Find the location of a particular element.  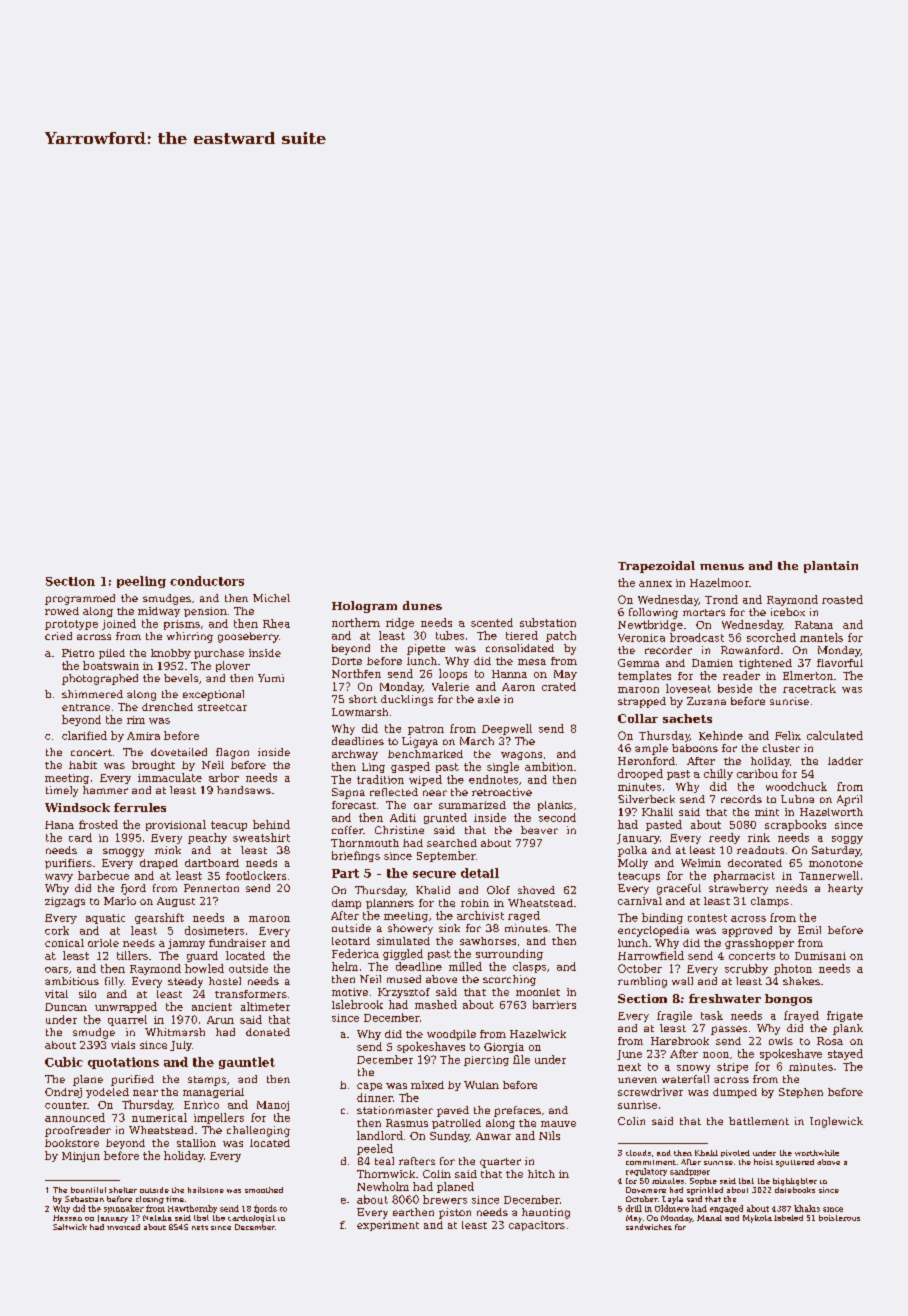

capacitors is located at coordinates (537, 1226).
